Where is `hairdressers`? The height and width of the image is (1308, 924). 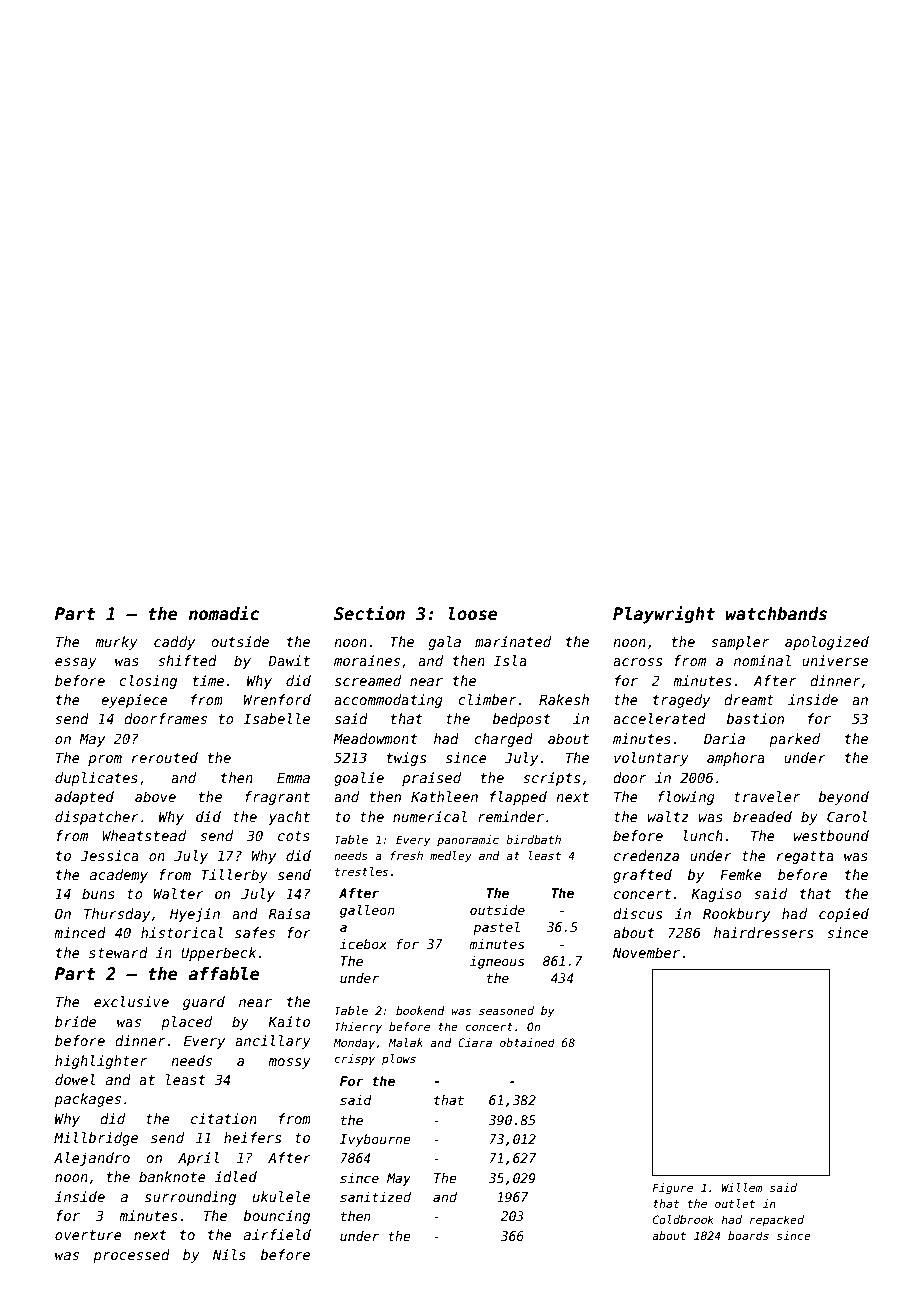
hairdressers is located at coordinates (763, 932).
